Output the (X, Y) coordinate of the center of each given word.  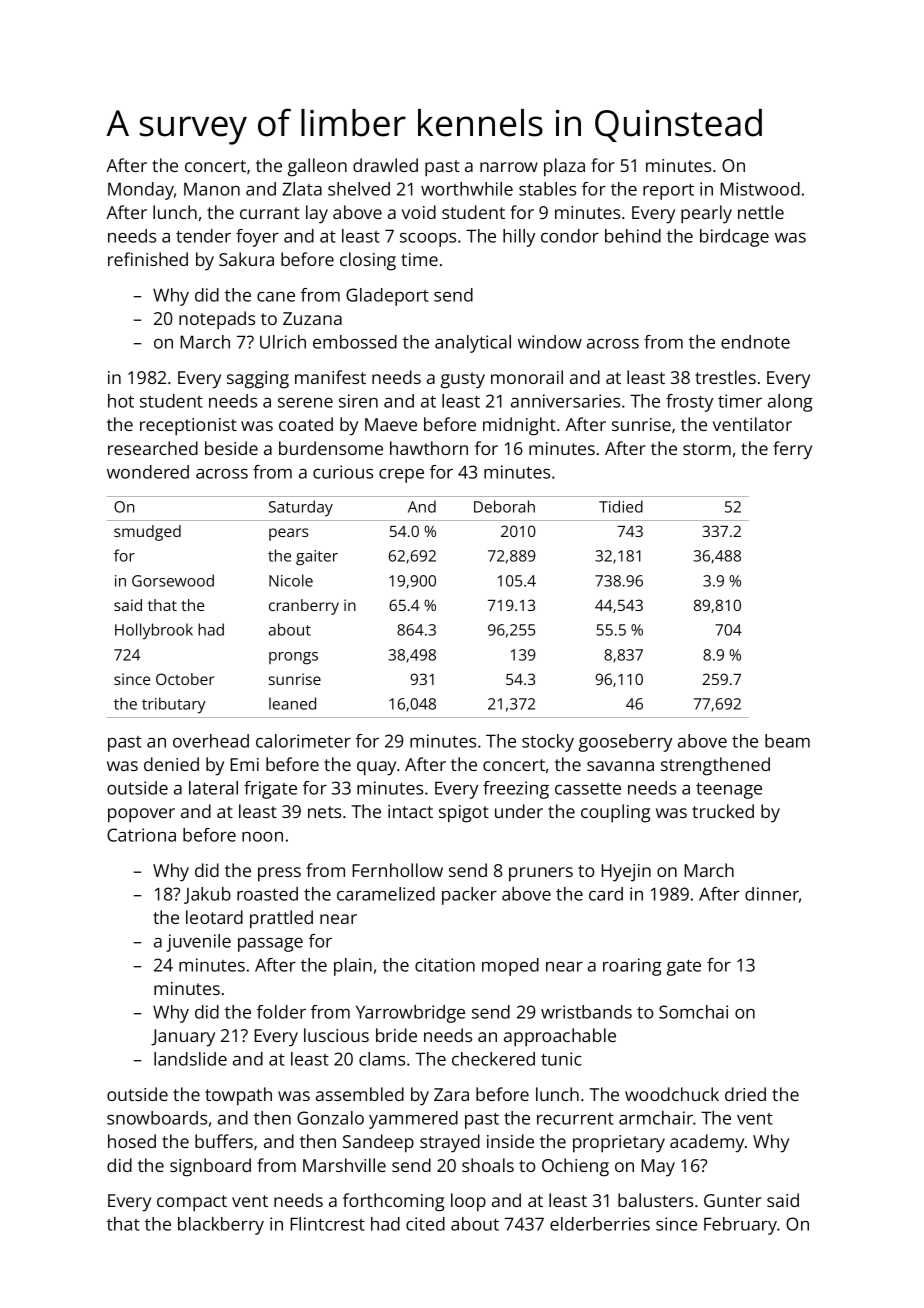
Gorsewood (173, 580)
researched (153, 448)
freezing (516, 790)
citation (445, 965)
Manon (212, 189)
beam (787, 741)
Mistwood (760, 189)
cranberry (304, 607)
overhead (211, 741)
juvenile (198, 943)
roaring (632, 967)
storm (707, 449)
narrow (509, 167)
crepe (401, 476)
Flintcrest (327, 1224)
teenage (729, 791)
